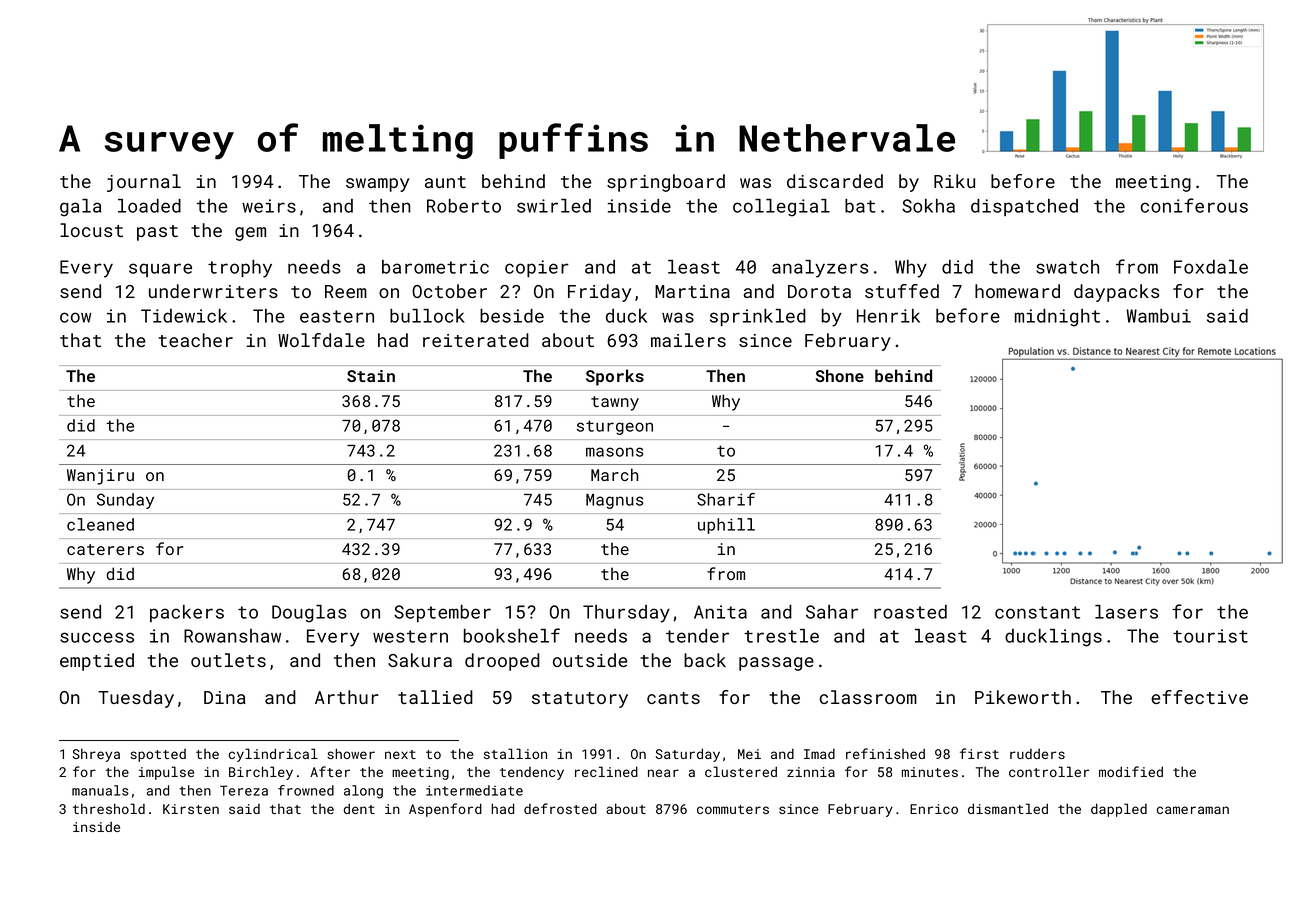 This page has width=1308, height=924. I want to click on cow, so click(76, 317).
